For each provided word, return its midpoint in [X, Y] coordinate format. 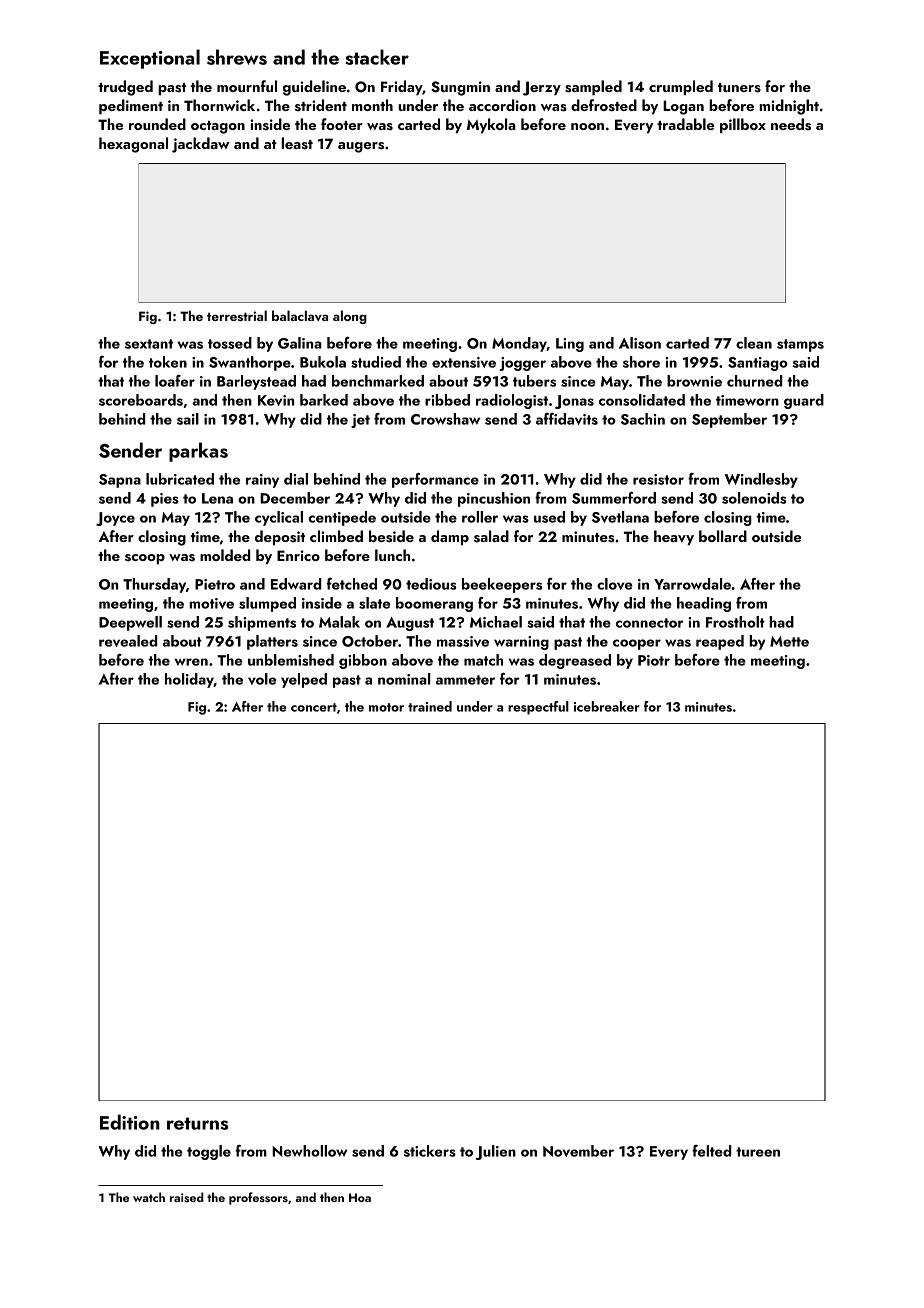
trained [430, 706]
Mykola [491, 125]
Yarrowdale [692, 584]
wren [191, 662]
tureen [758, 1152]
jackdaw [200, 145]
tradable [686, 124]
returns [197, 1123]
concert [314, 707]
